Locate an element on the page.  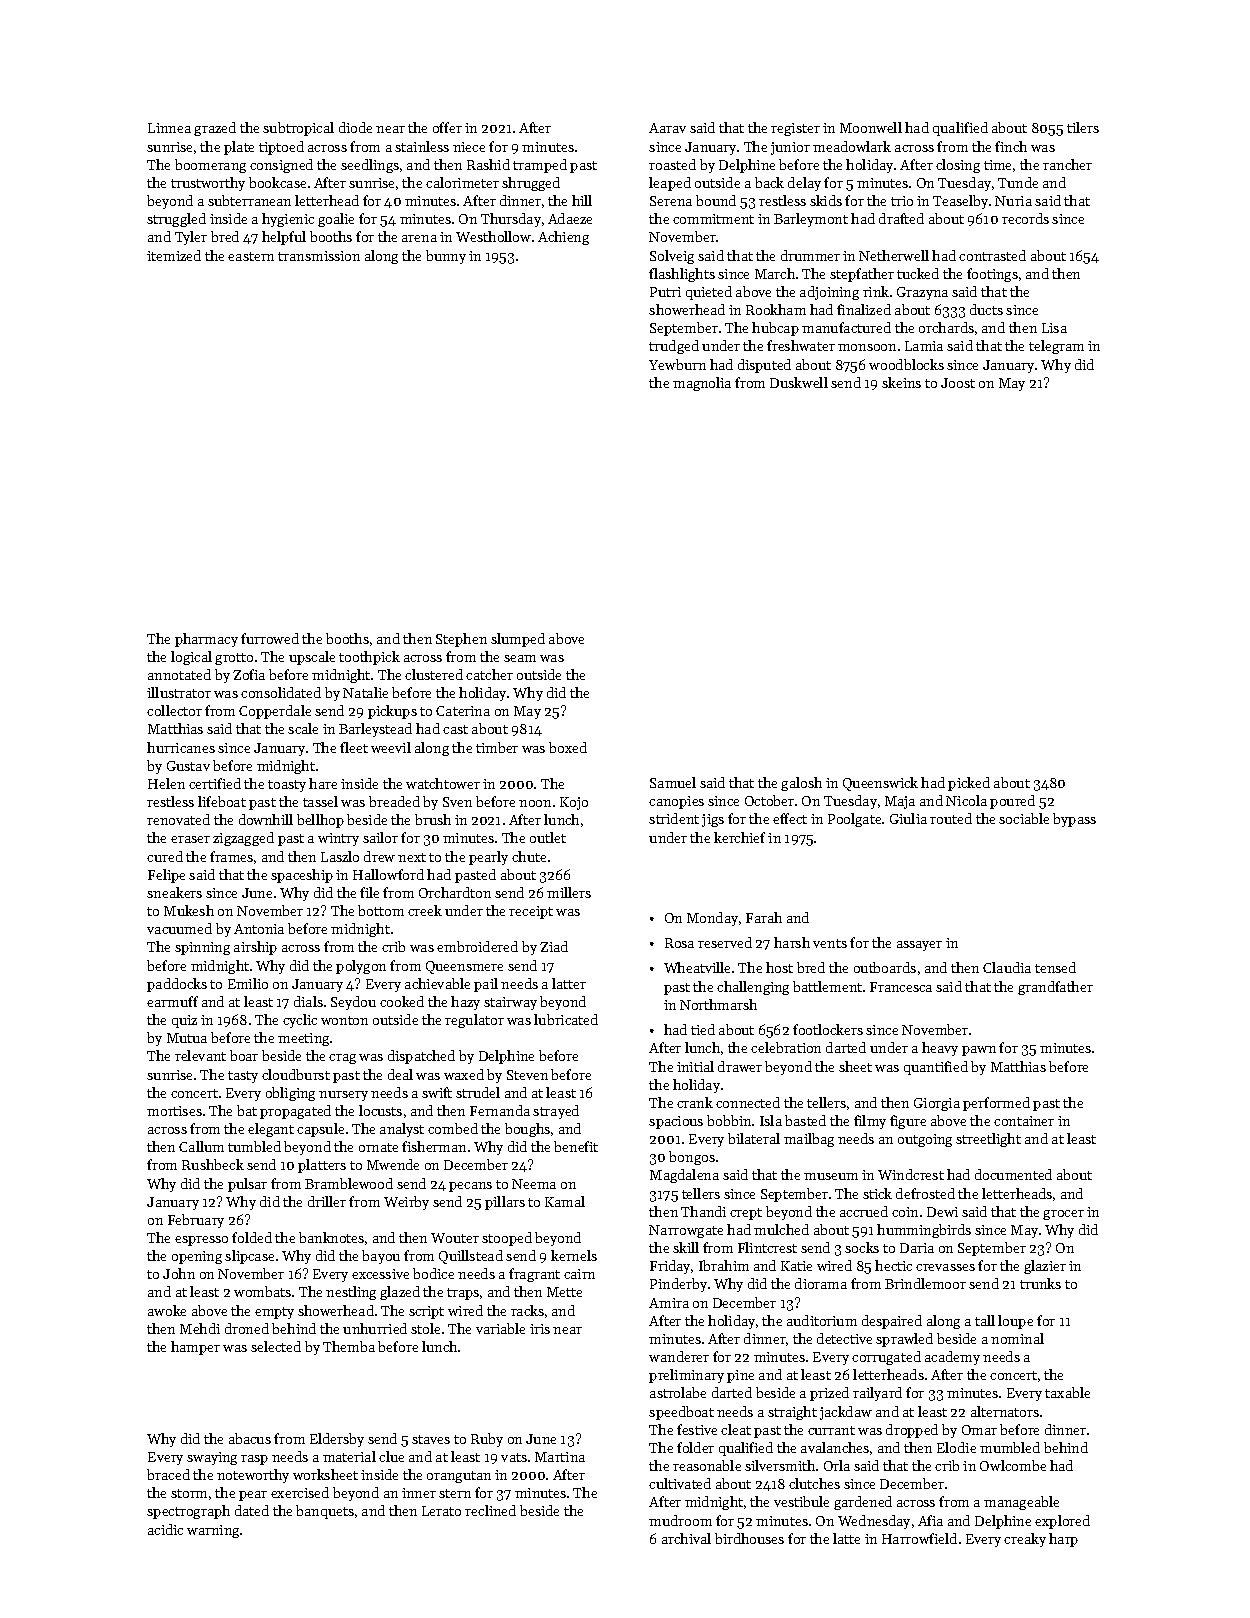
warning is located at coordinates (213, 1531).
